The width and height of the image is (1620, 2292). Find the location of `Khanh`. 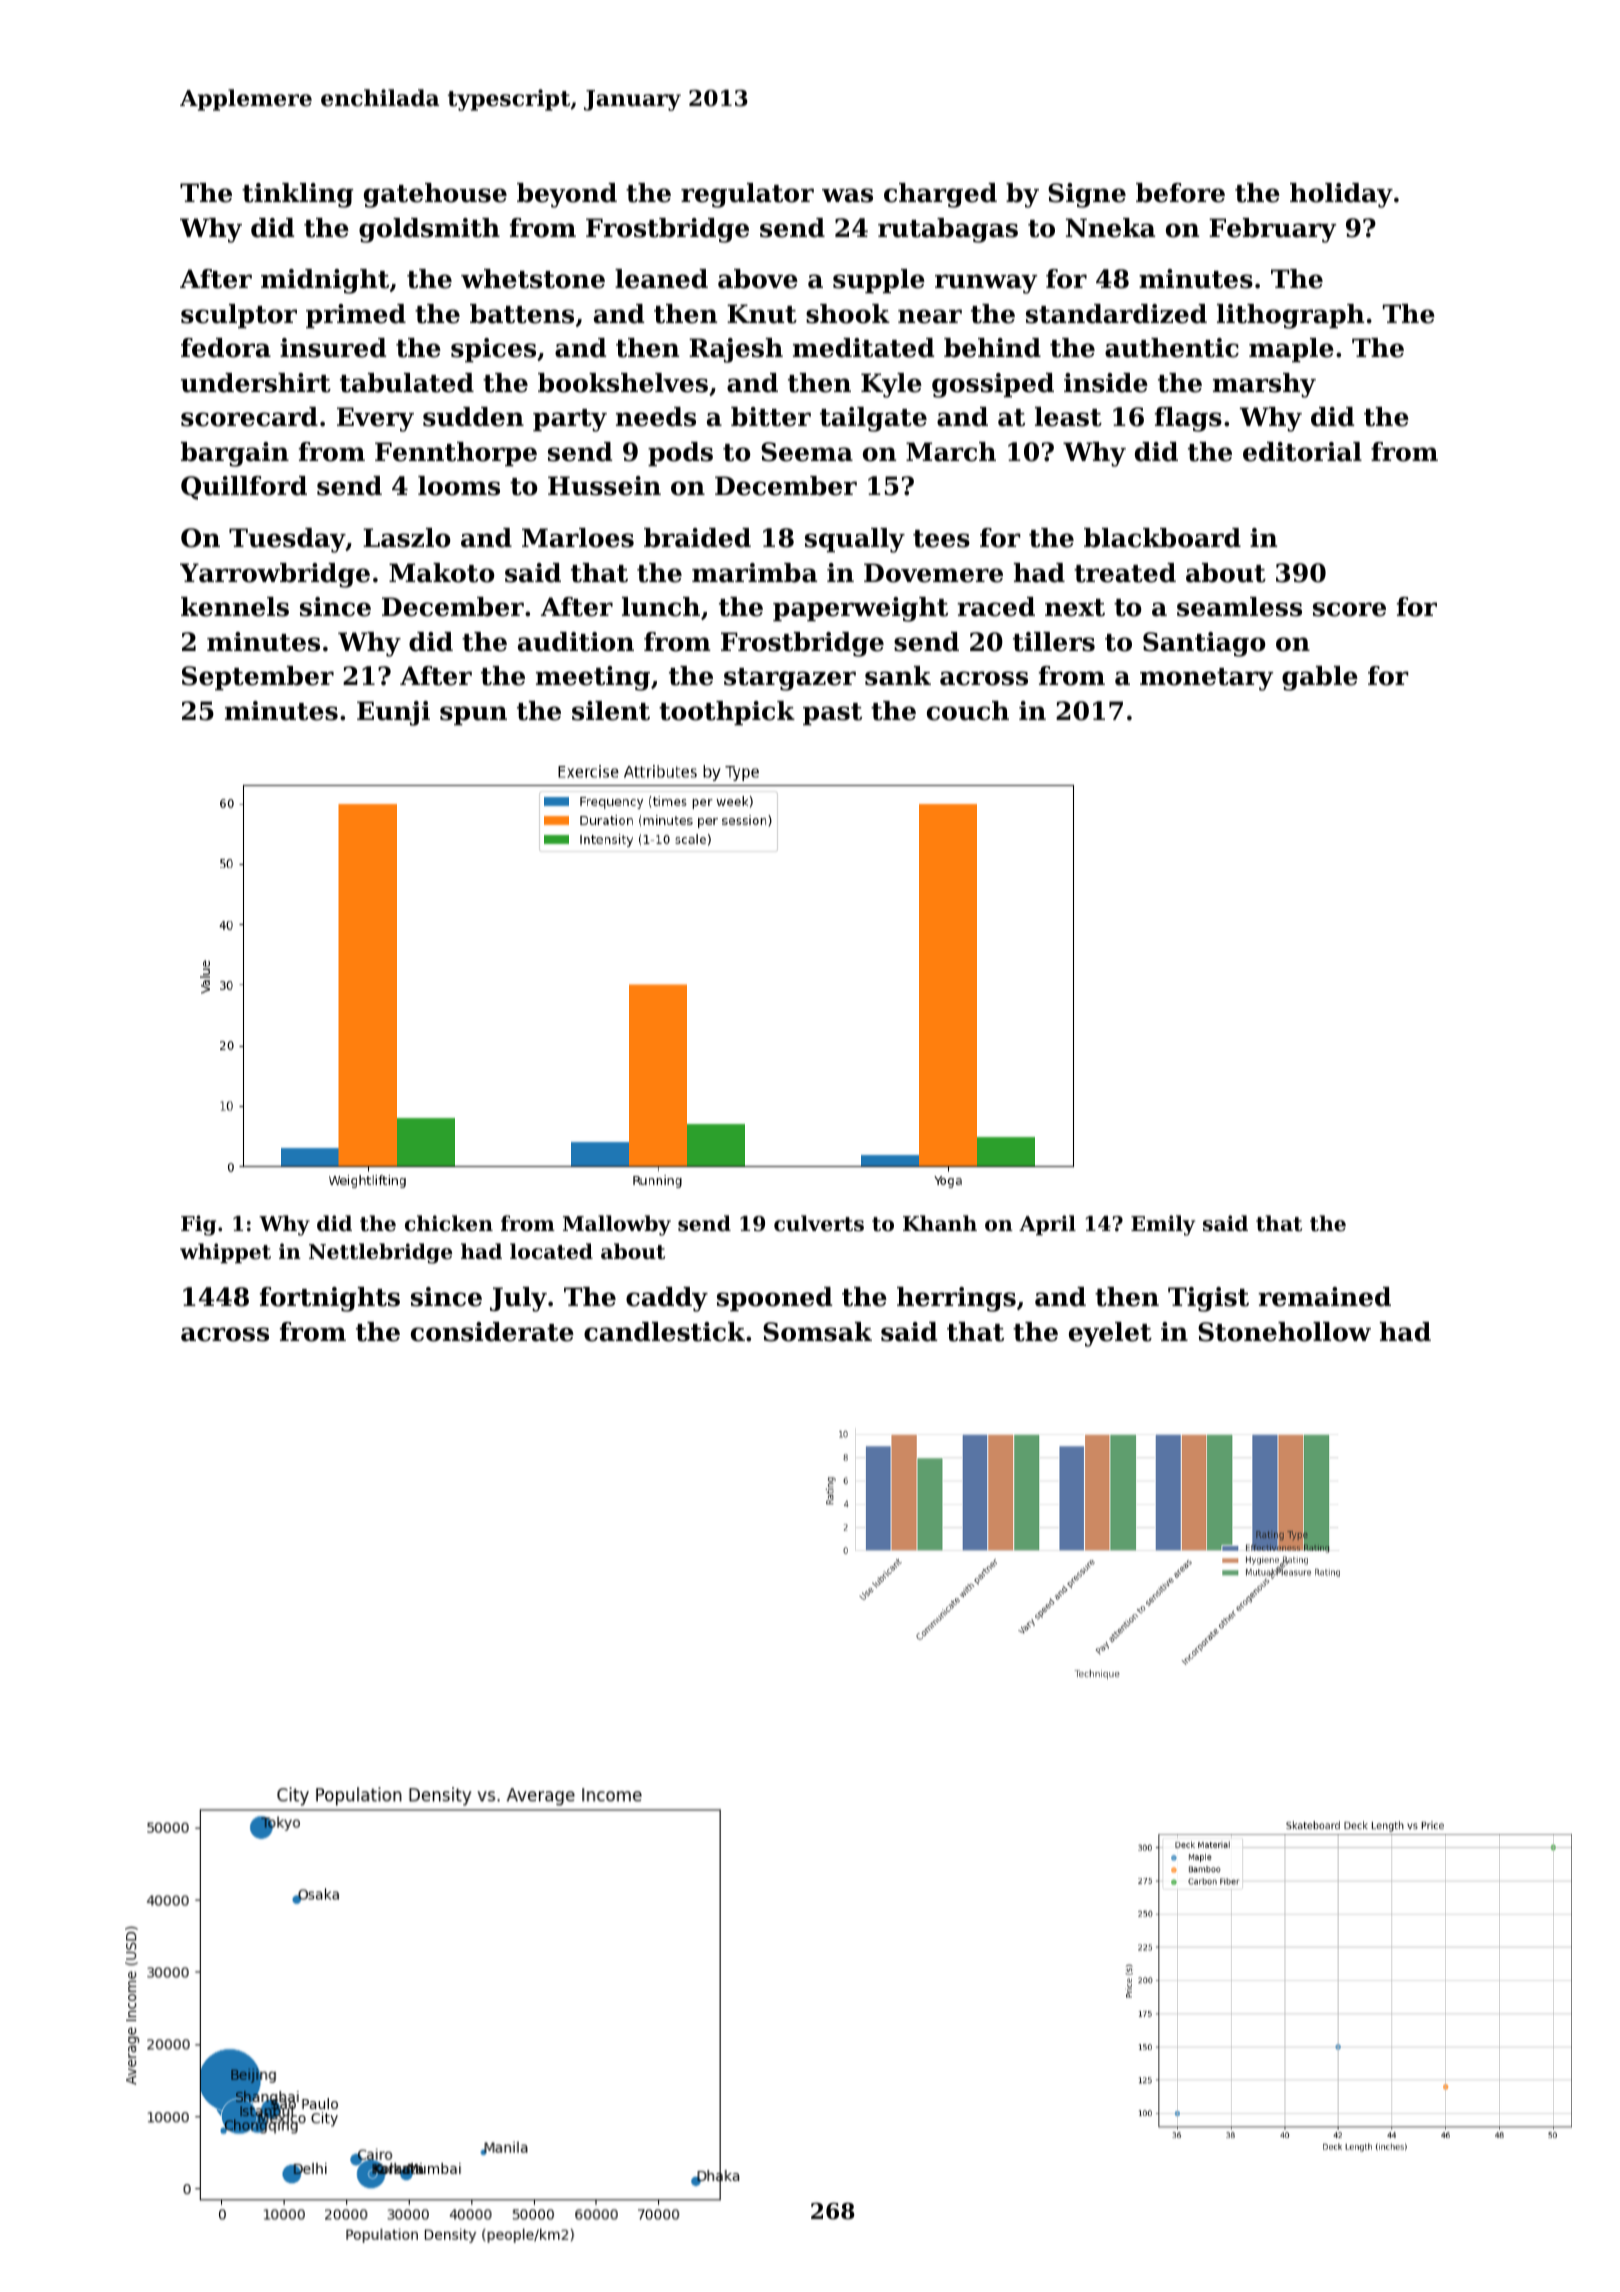

Khanh is located at coordinates (940, 1223).
